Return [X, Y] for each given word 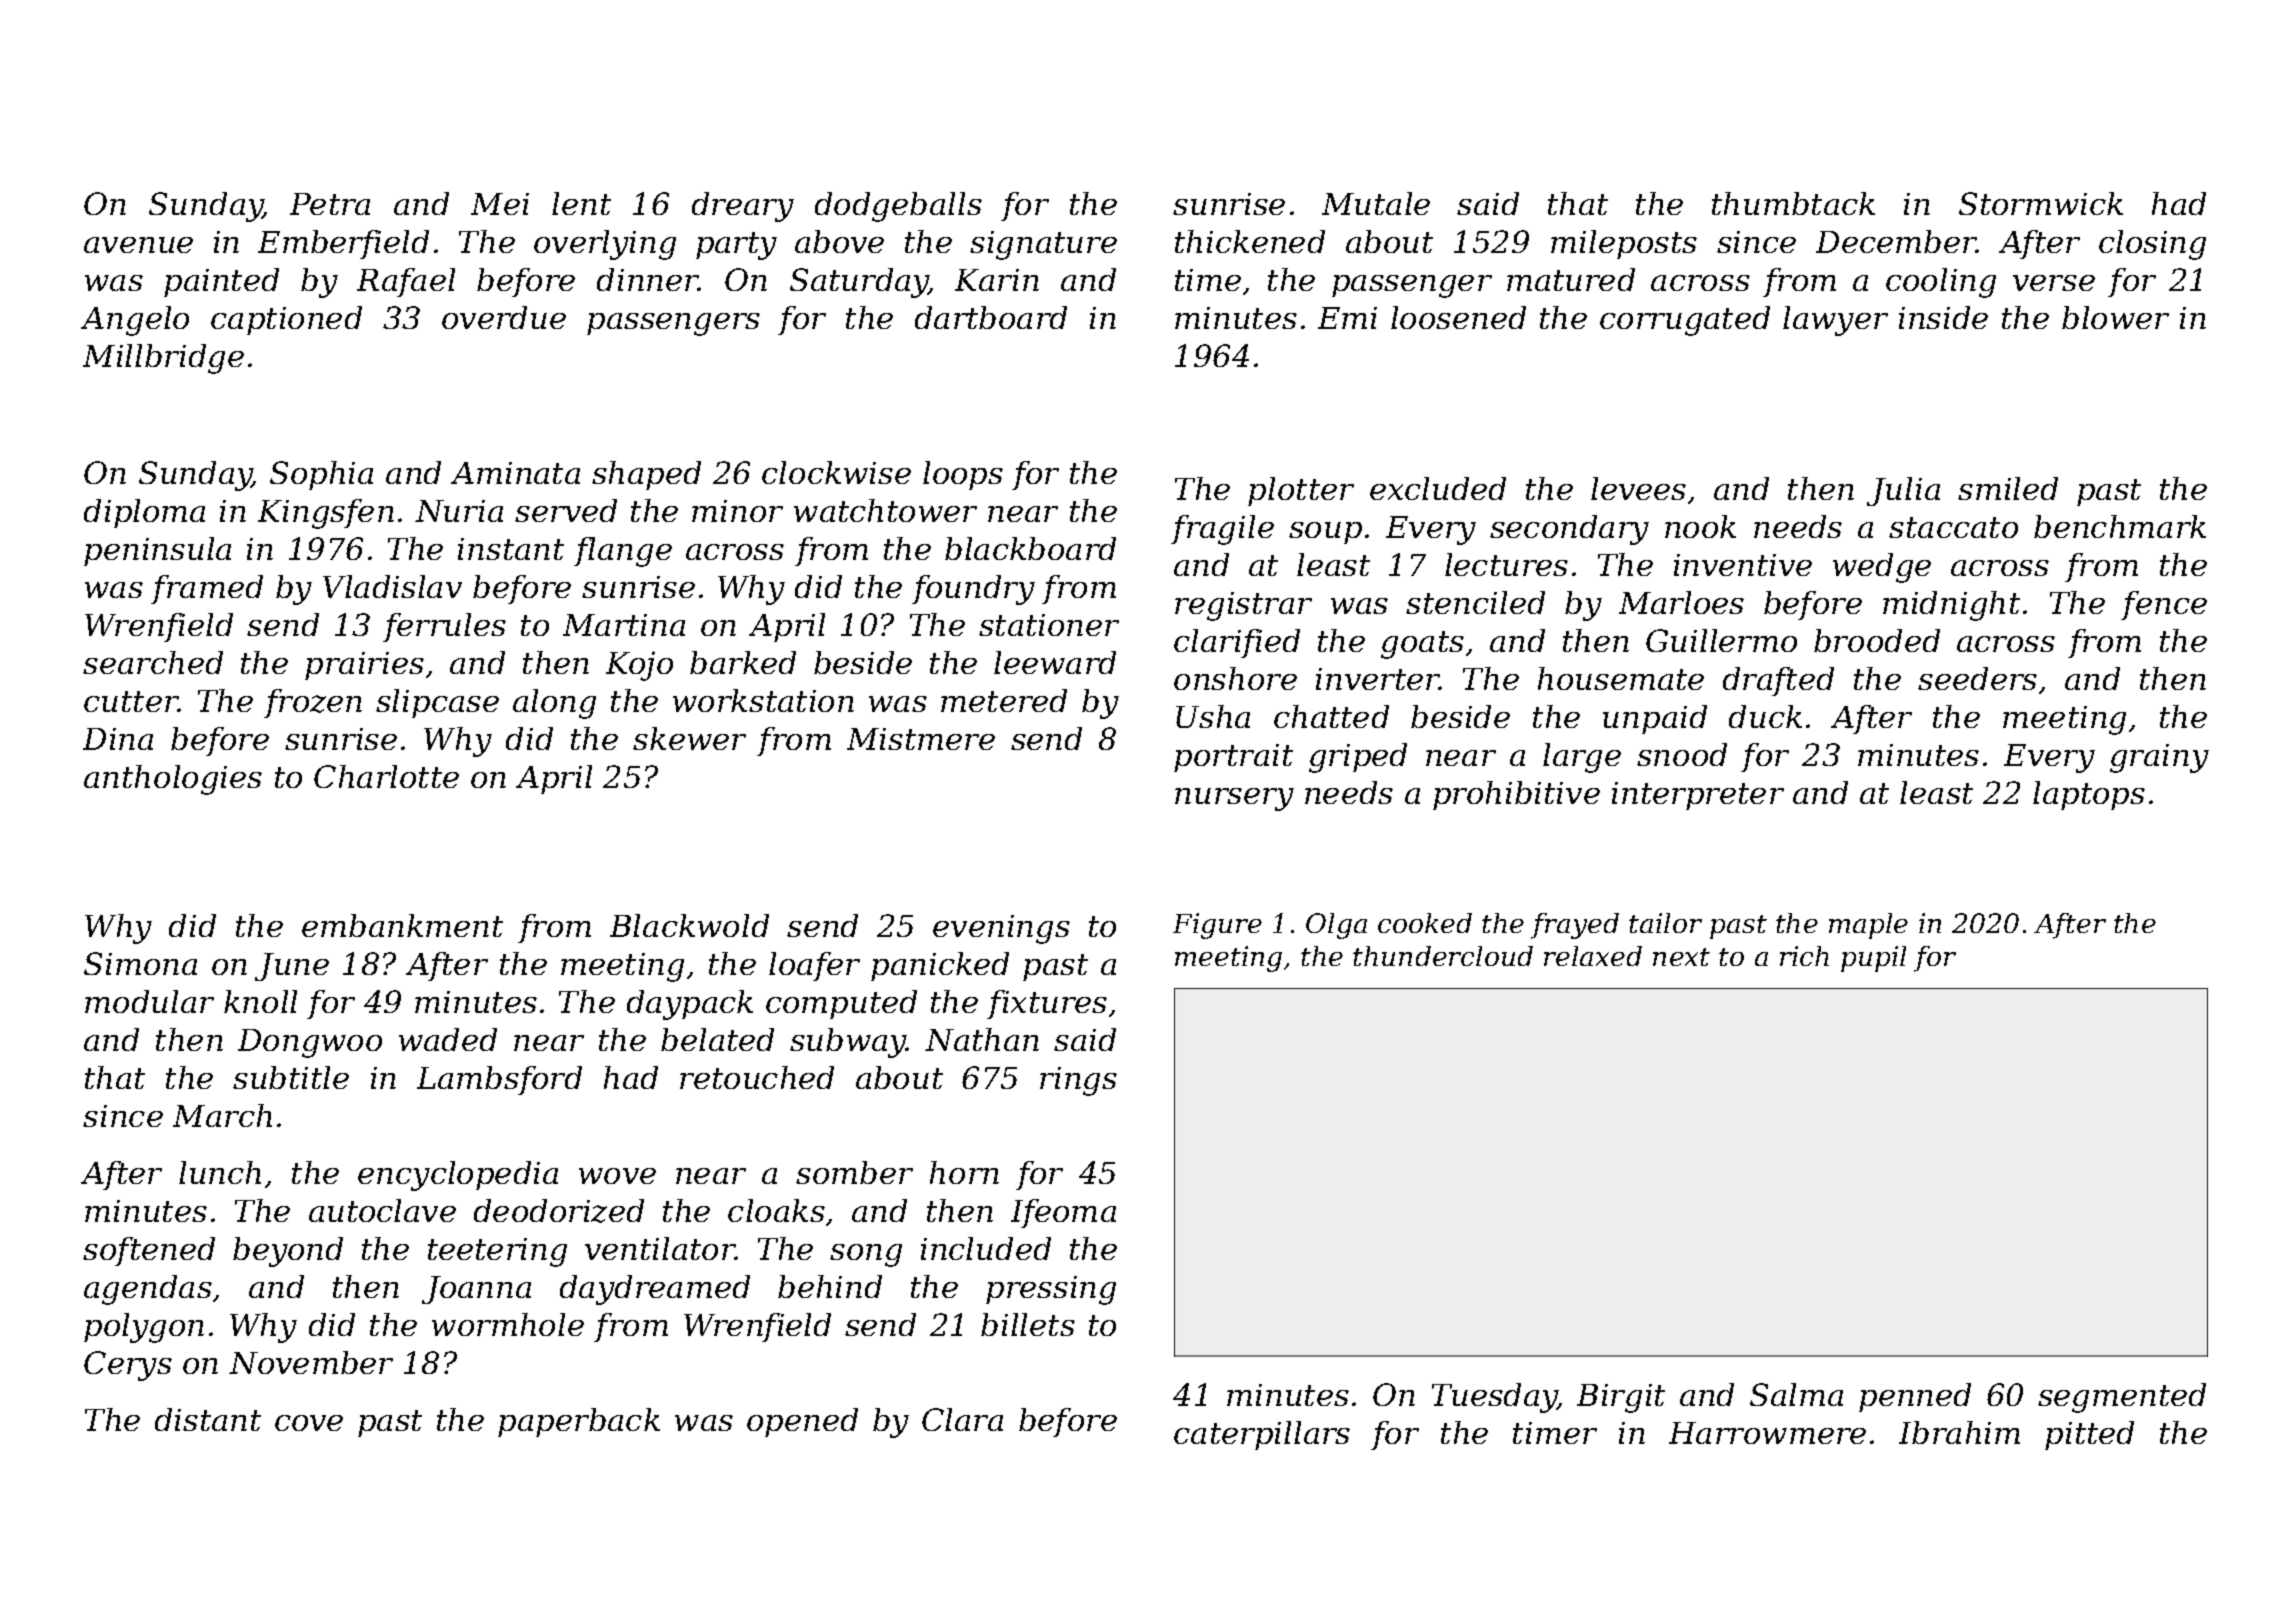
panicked [940, 966]
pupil [1873, 959]
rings [1078, 1081]
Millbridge [163, 359]
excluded [1438, 488]
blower [2115, 317]
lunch [220, 1172]
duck [1765, 716]
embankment [402, 925]
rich [1804, 956]
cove [309, 1423]
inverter [1378, 679]
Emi [1347, 318]
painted [221, 282]
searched [153, 662]
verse [2054, 283]
